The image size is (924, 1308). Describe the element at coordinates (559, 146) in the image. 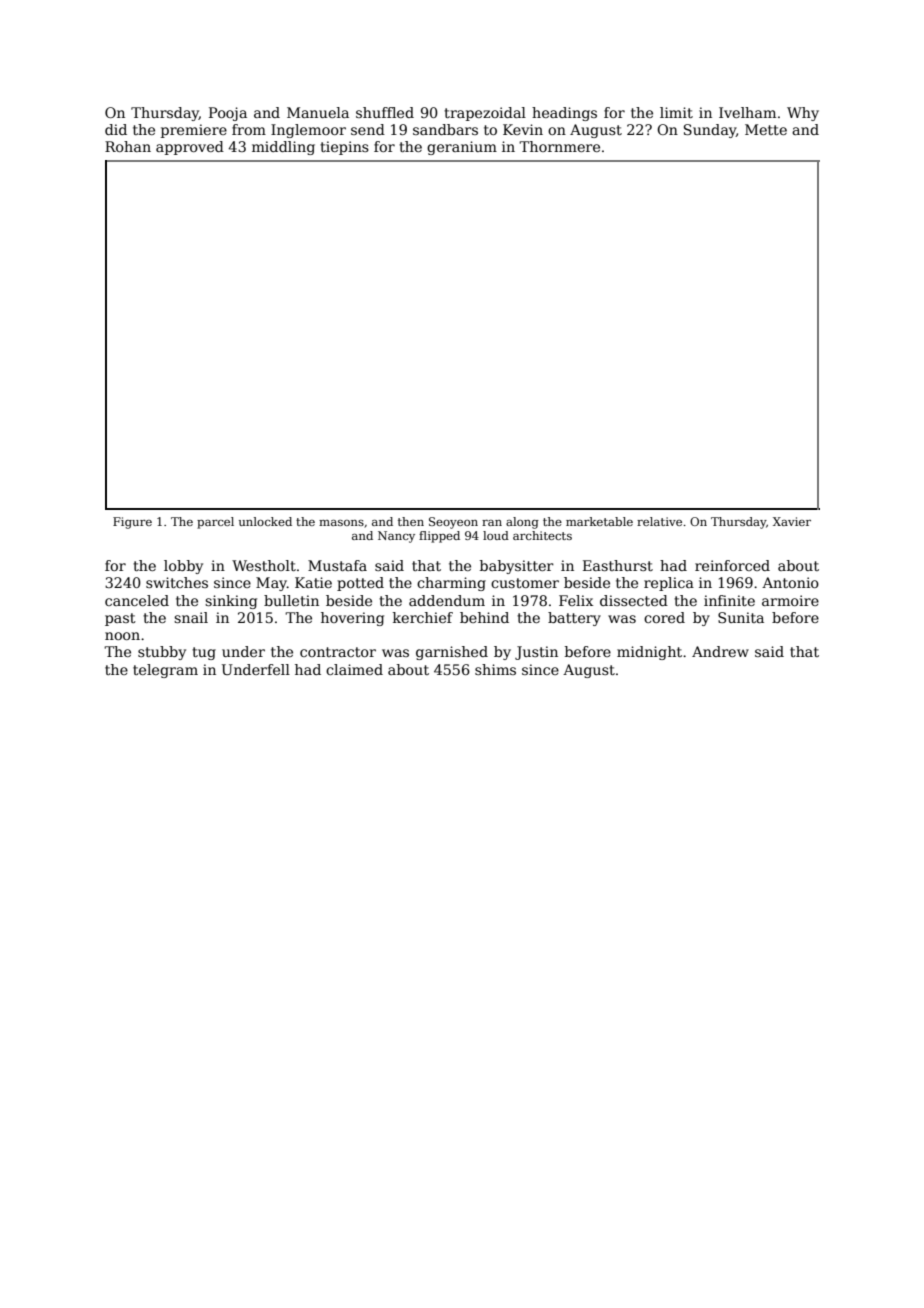

I see `Thornmere` at that location.
